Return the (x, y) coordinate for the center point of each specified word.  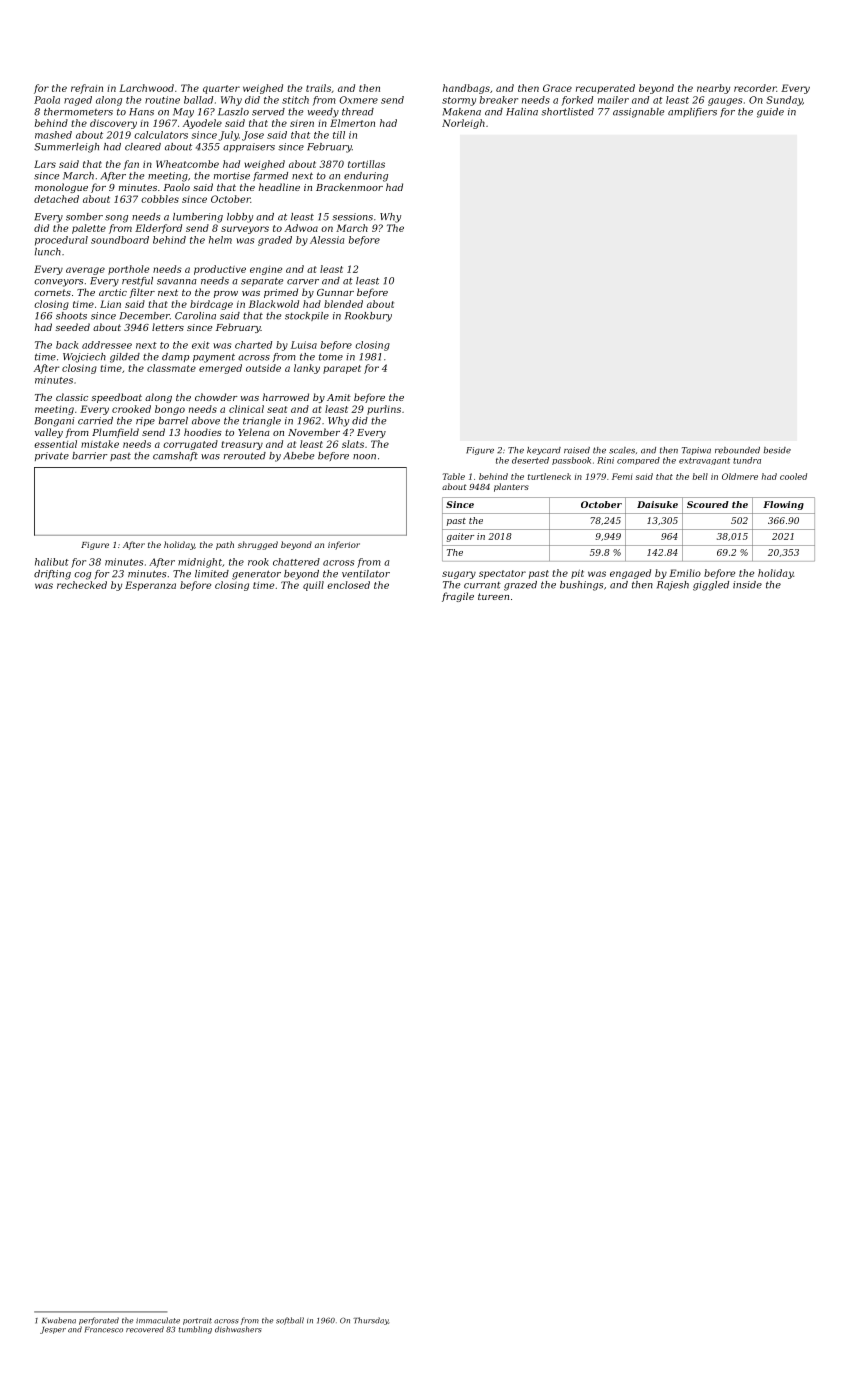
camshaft (175, 456)
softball (290, 1321)
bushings (581, 586)
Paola (47, 100)
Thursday (370, 1321)
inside (747, 585)
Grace (557, 88)
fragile (458, 597)
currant (482, 585)
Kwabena (59, 1320)
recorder (755, 88)
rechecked (82, 585)
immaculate (158, 1320)
